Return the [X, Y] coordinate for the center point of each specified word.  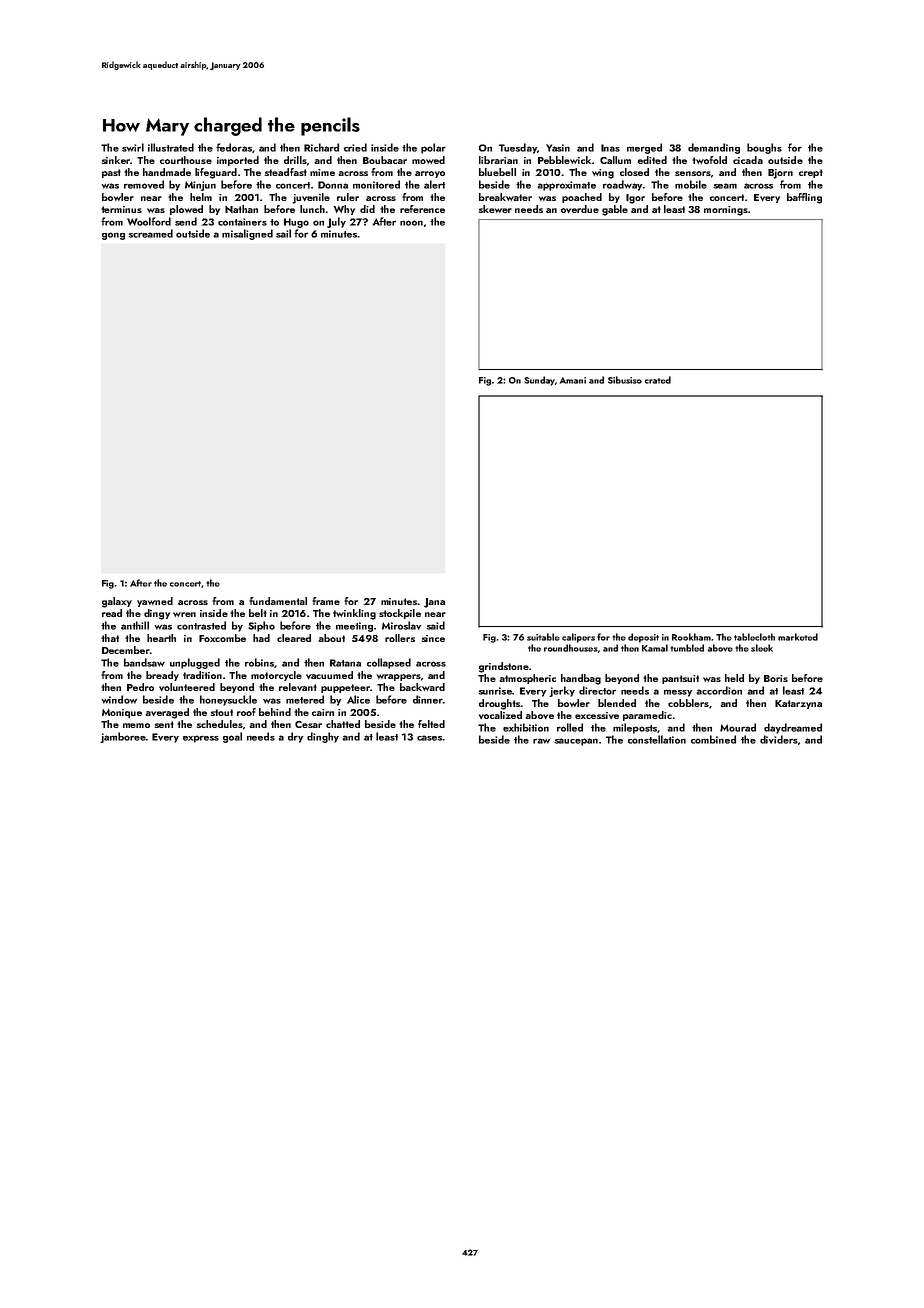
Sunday [539, 381]
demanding [714, 148]
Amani [573, 380]
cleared [294, 638]
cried [355, 147]
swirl [133, 147]
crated [658, 380]
